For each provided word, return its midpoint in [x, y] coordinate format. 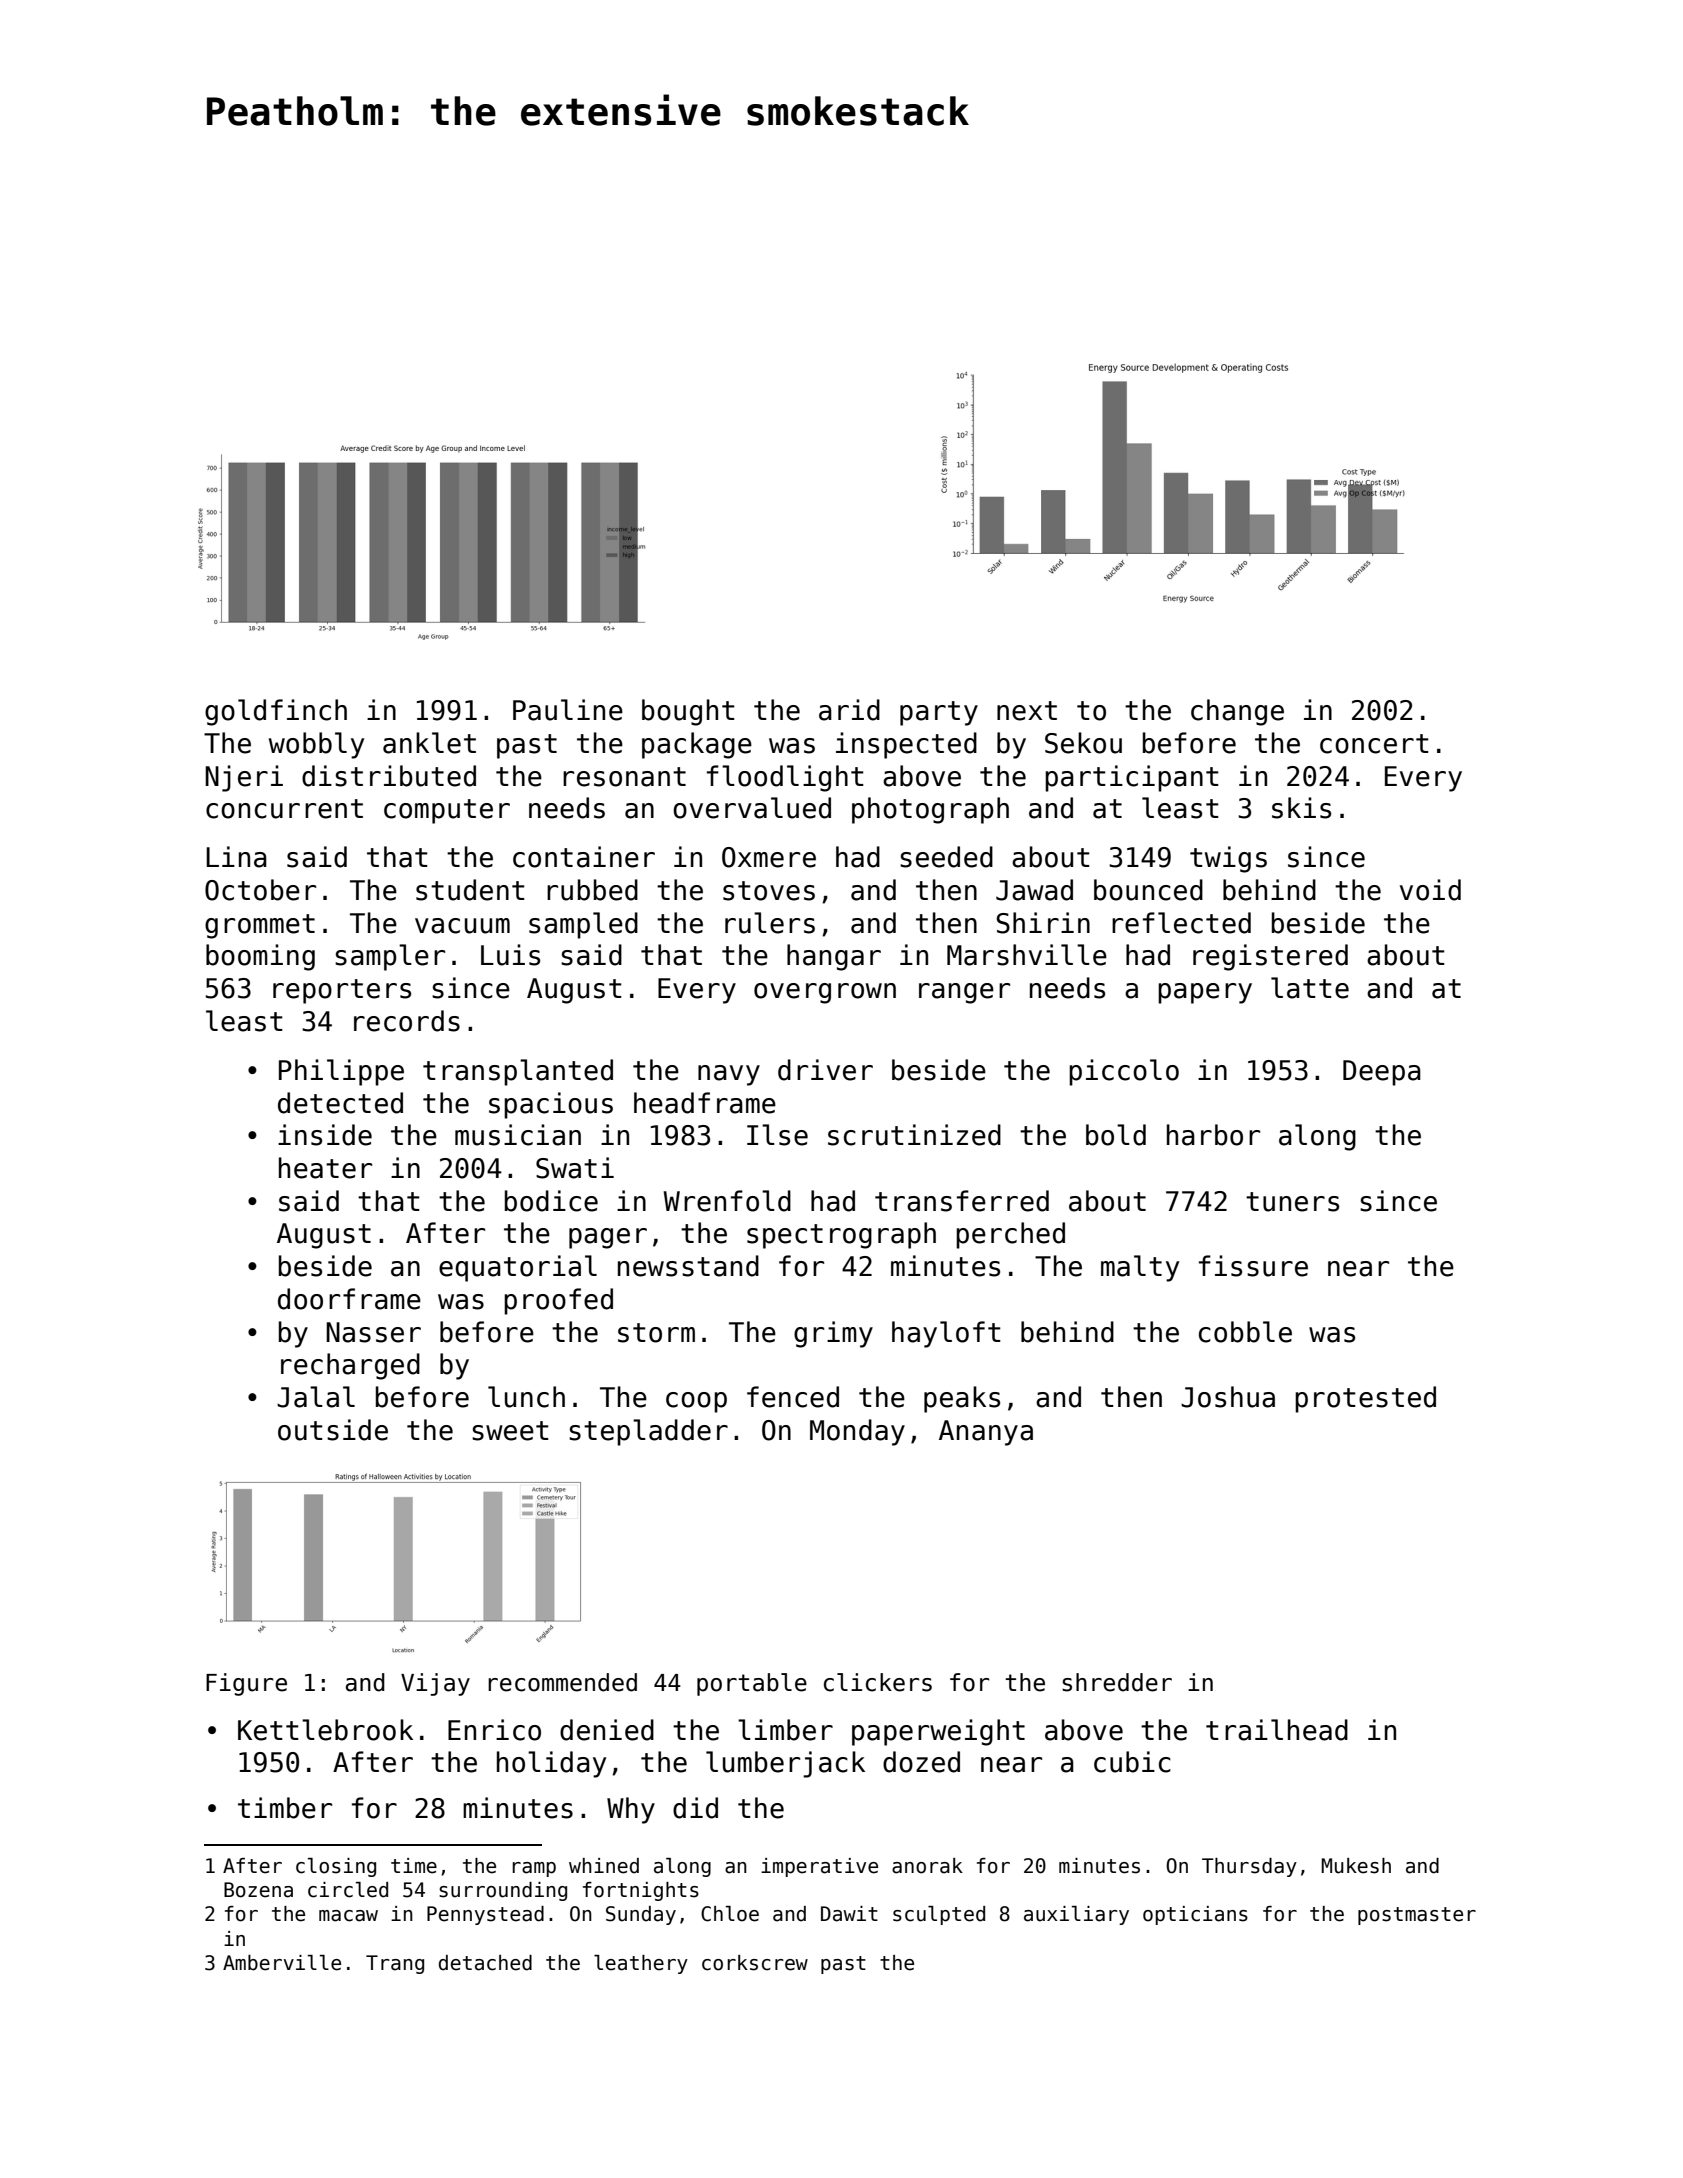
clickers [878, 1682]
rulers [770, 923]
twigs [1228, 859]
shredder [1117, 1682]
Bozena [258, 1890]
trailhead [1277, 1730]
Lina [236, 857]
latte [1310, 988]
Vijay [435, 1684]
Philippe [341, 1072]
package [697, 745]
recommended [562, 1682]
